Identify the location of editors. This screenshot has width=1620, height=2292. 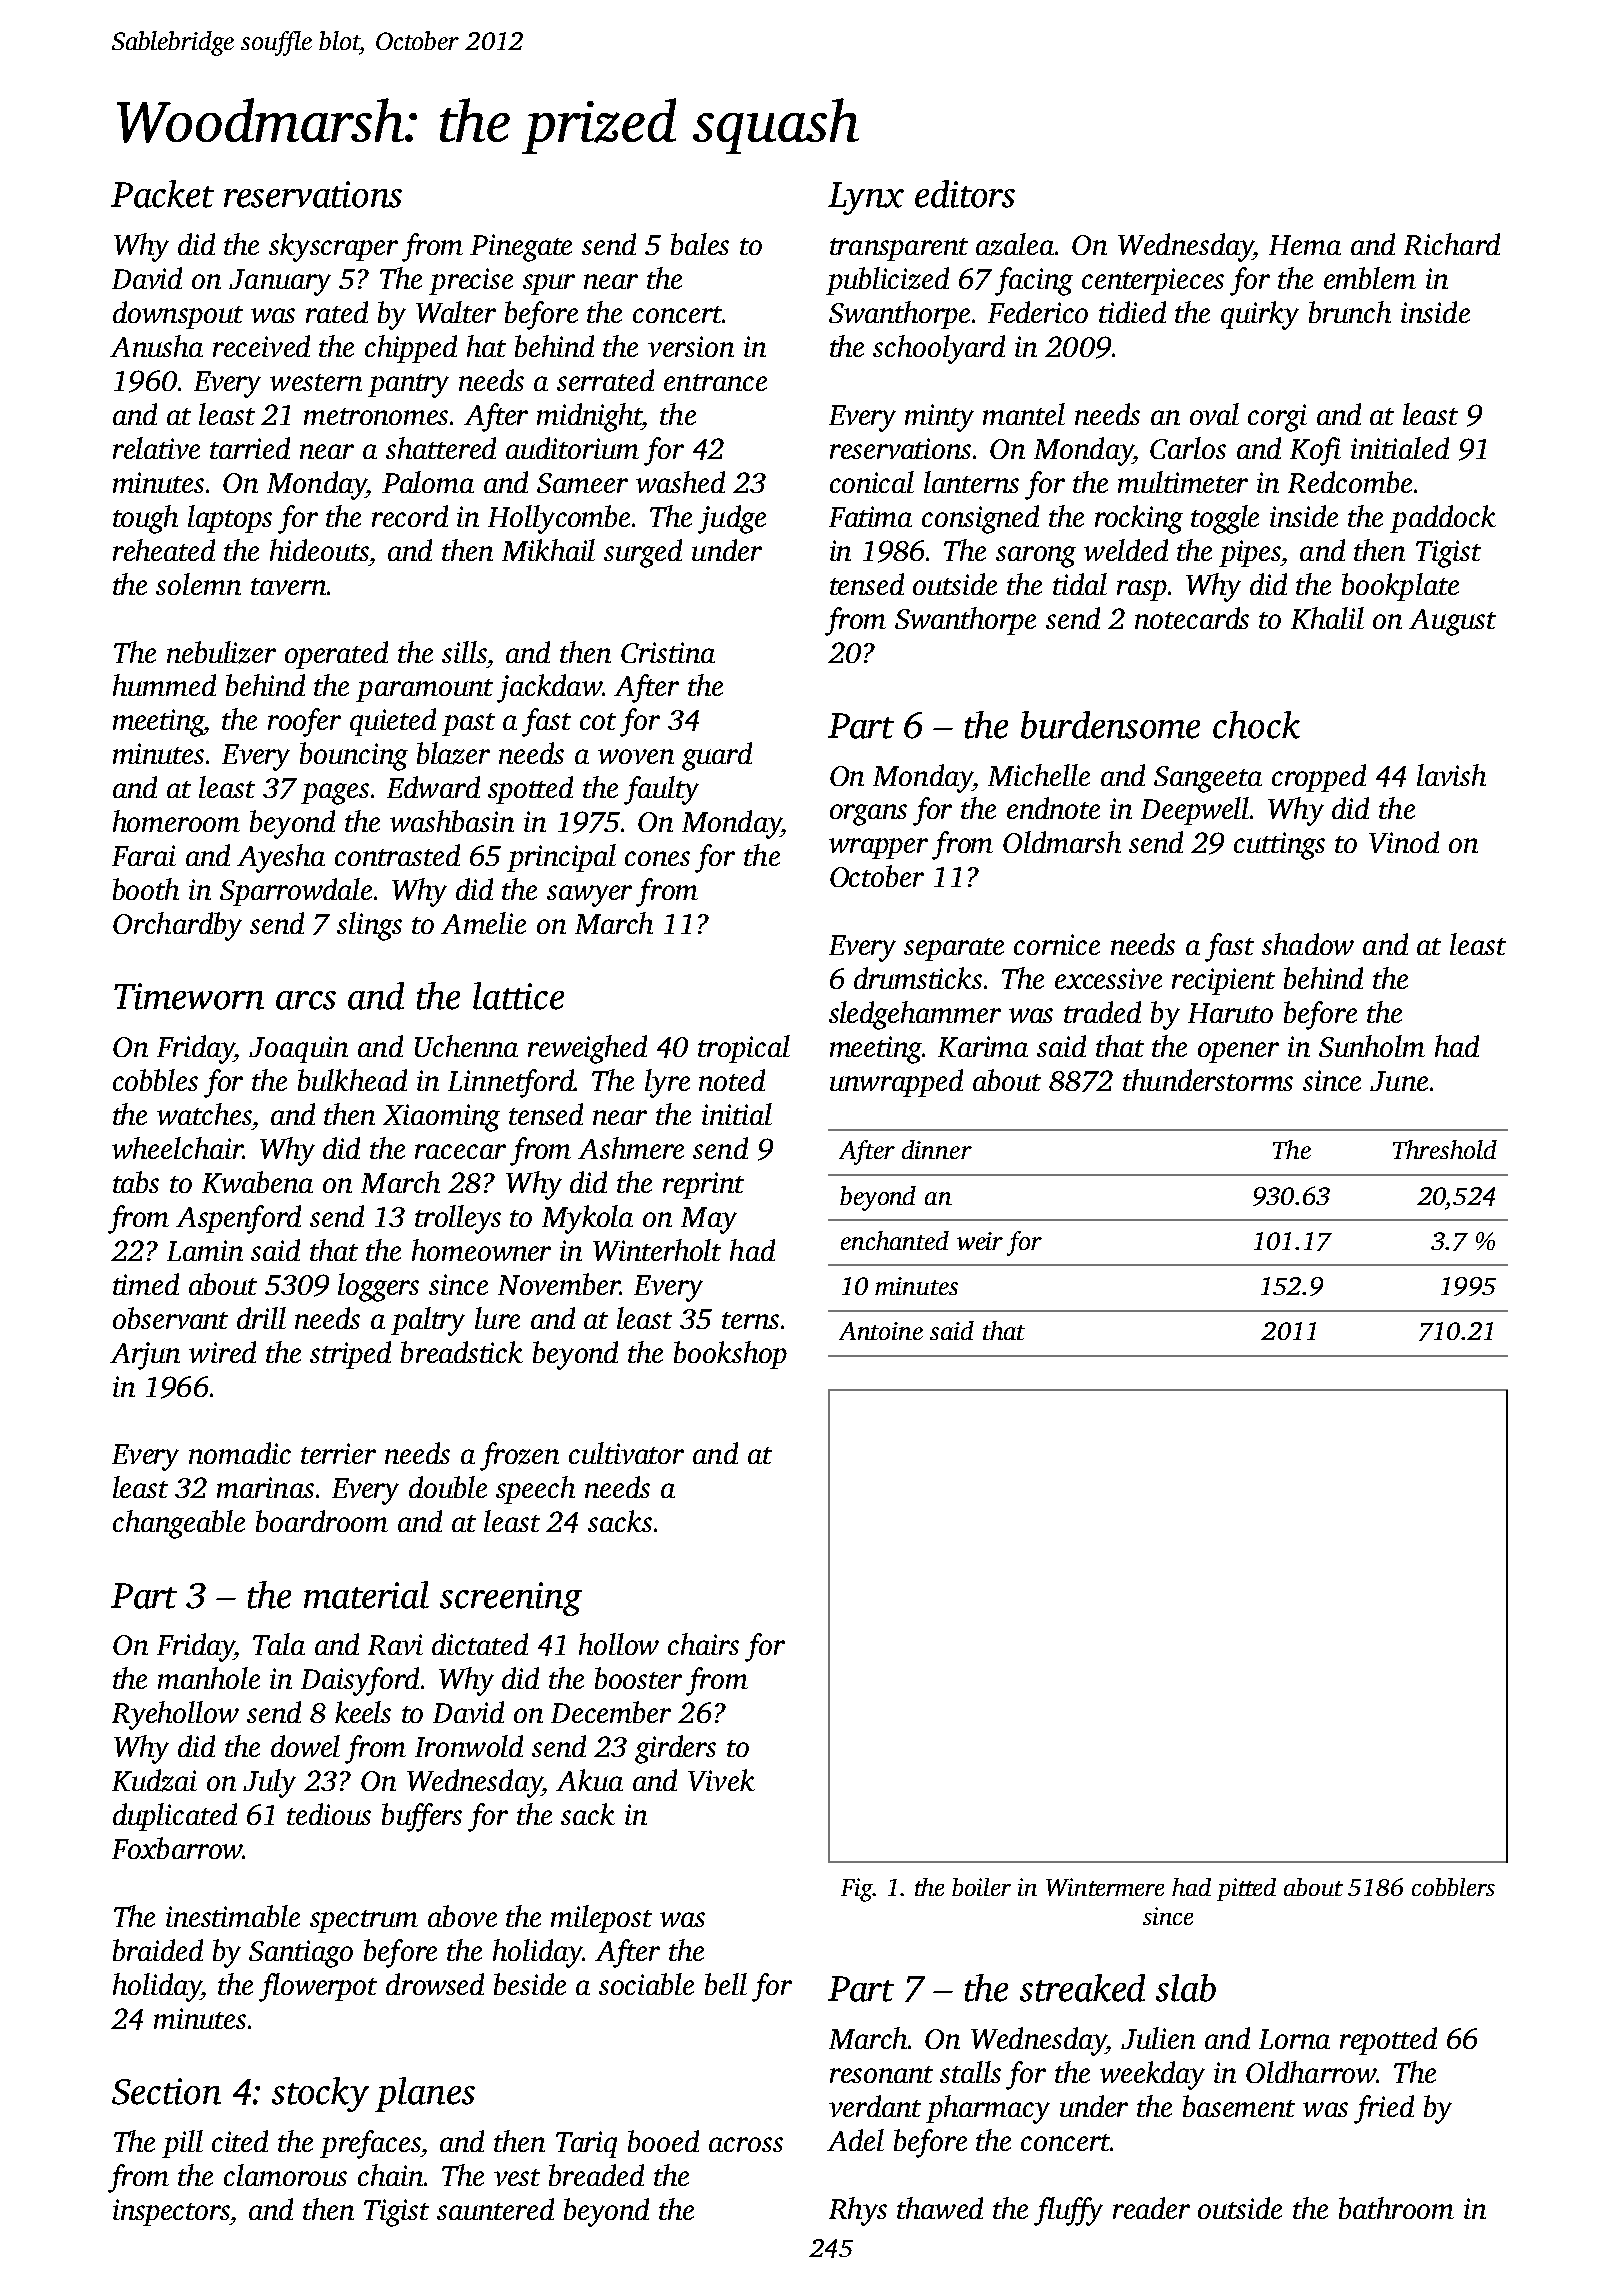
(965, 194).
